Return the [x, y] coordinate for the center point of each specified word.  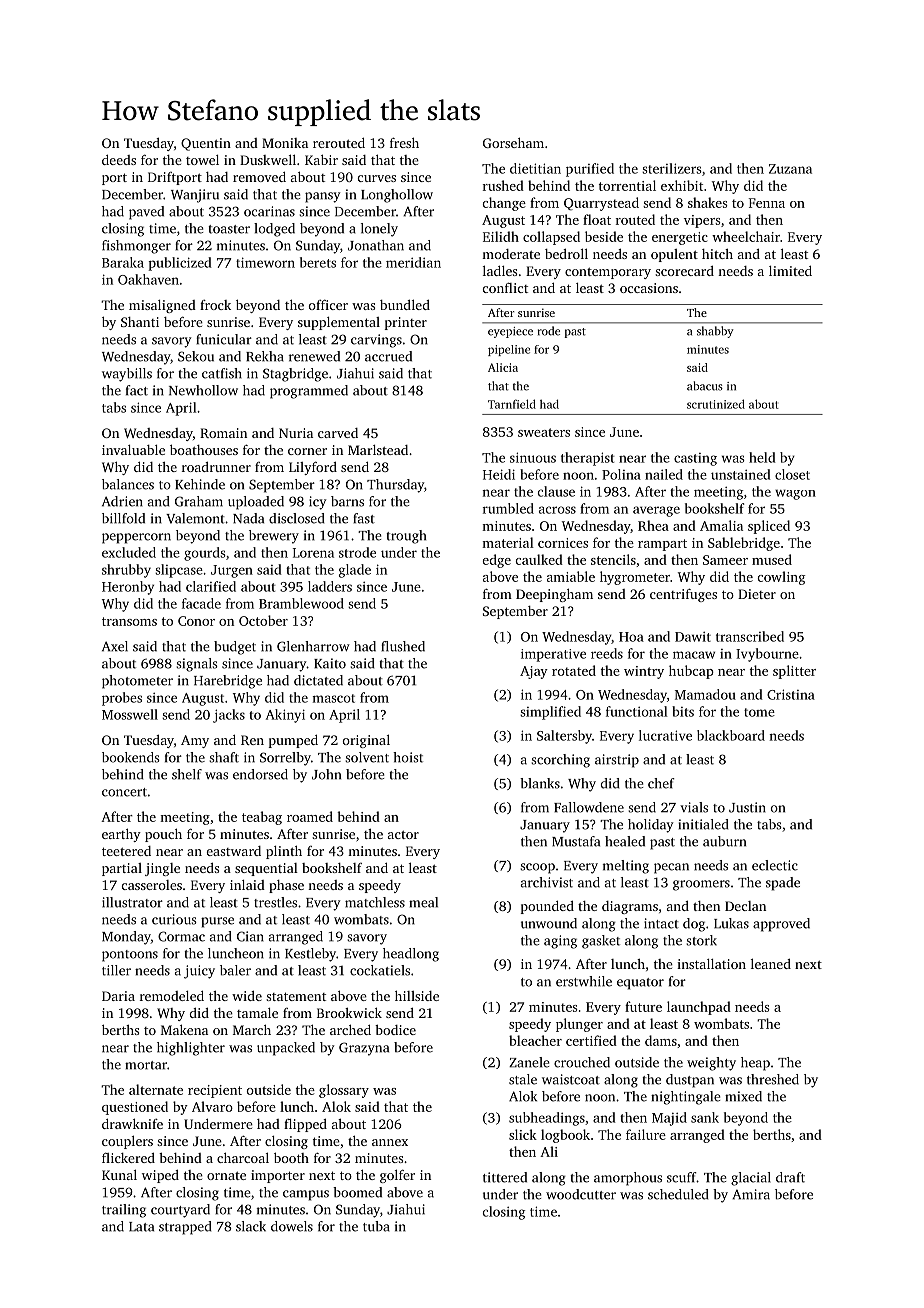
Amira [751, 1194]
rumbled [508, 508]
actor [403, 834]
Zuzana [790, 169]
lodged [274, 230]
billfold [123, 518]
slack [251, 1226]
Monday [126, 938]
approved [781, 925]
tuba [376, 1226]
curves [377, 178]
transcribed [750, 636]
